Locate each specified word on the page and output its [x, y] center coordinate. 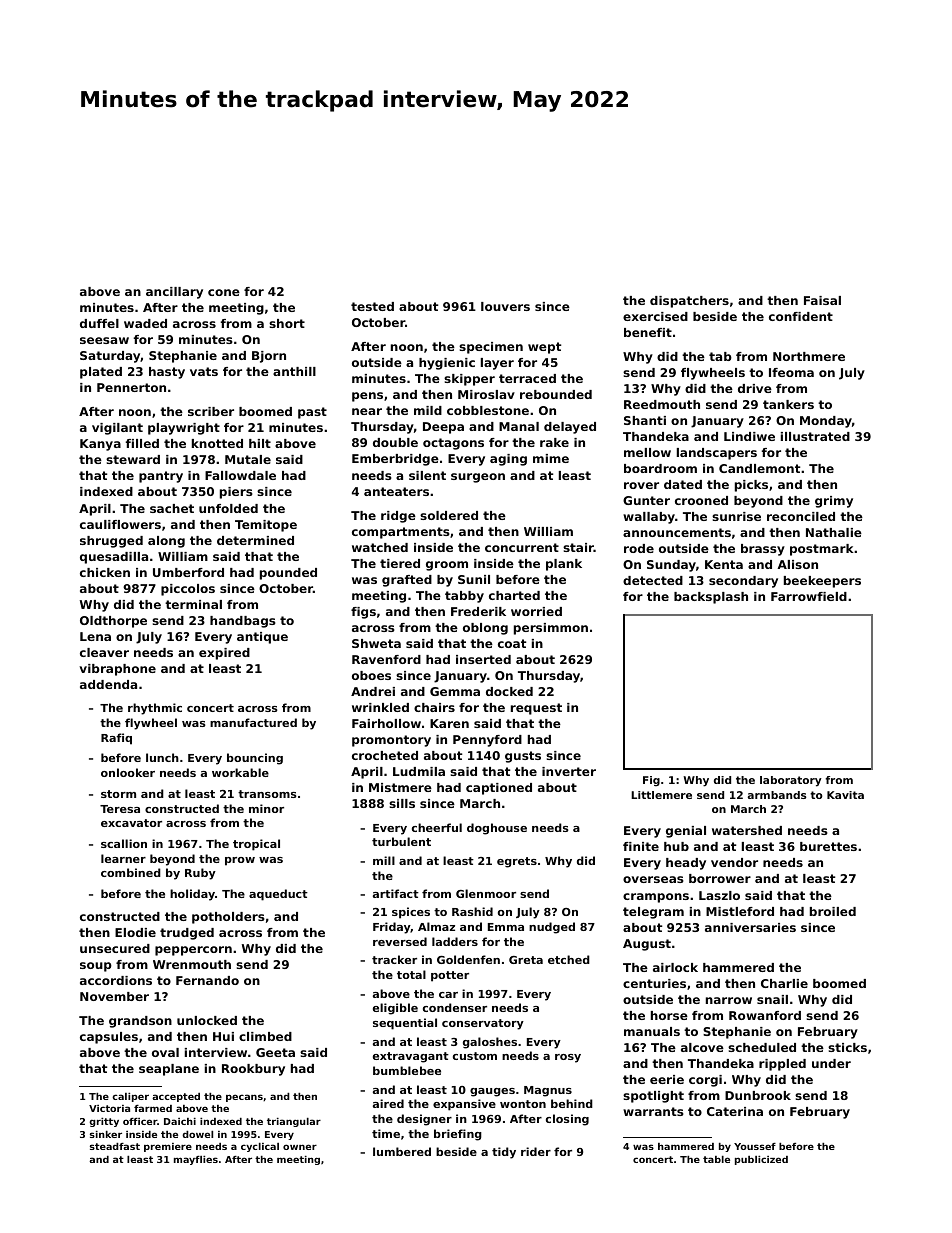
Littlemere [661, 795]
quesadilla [114, 558]
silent [427, 475]
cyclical [260, 1147]
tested [372, 306]
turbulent [401, 841]
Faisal [822, 300]
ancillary [174, 293]
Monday [826, 422]
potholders [228, 918]
